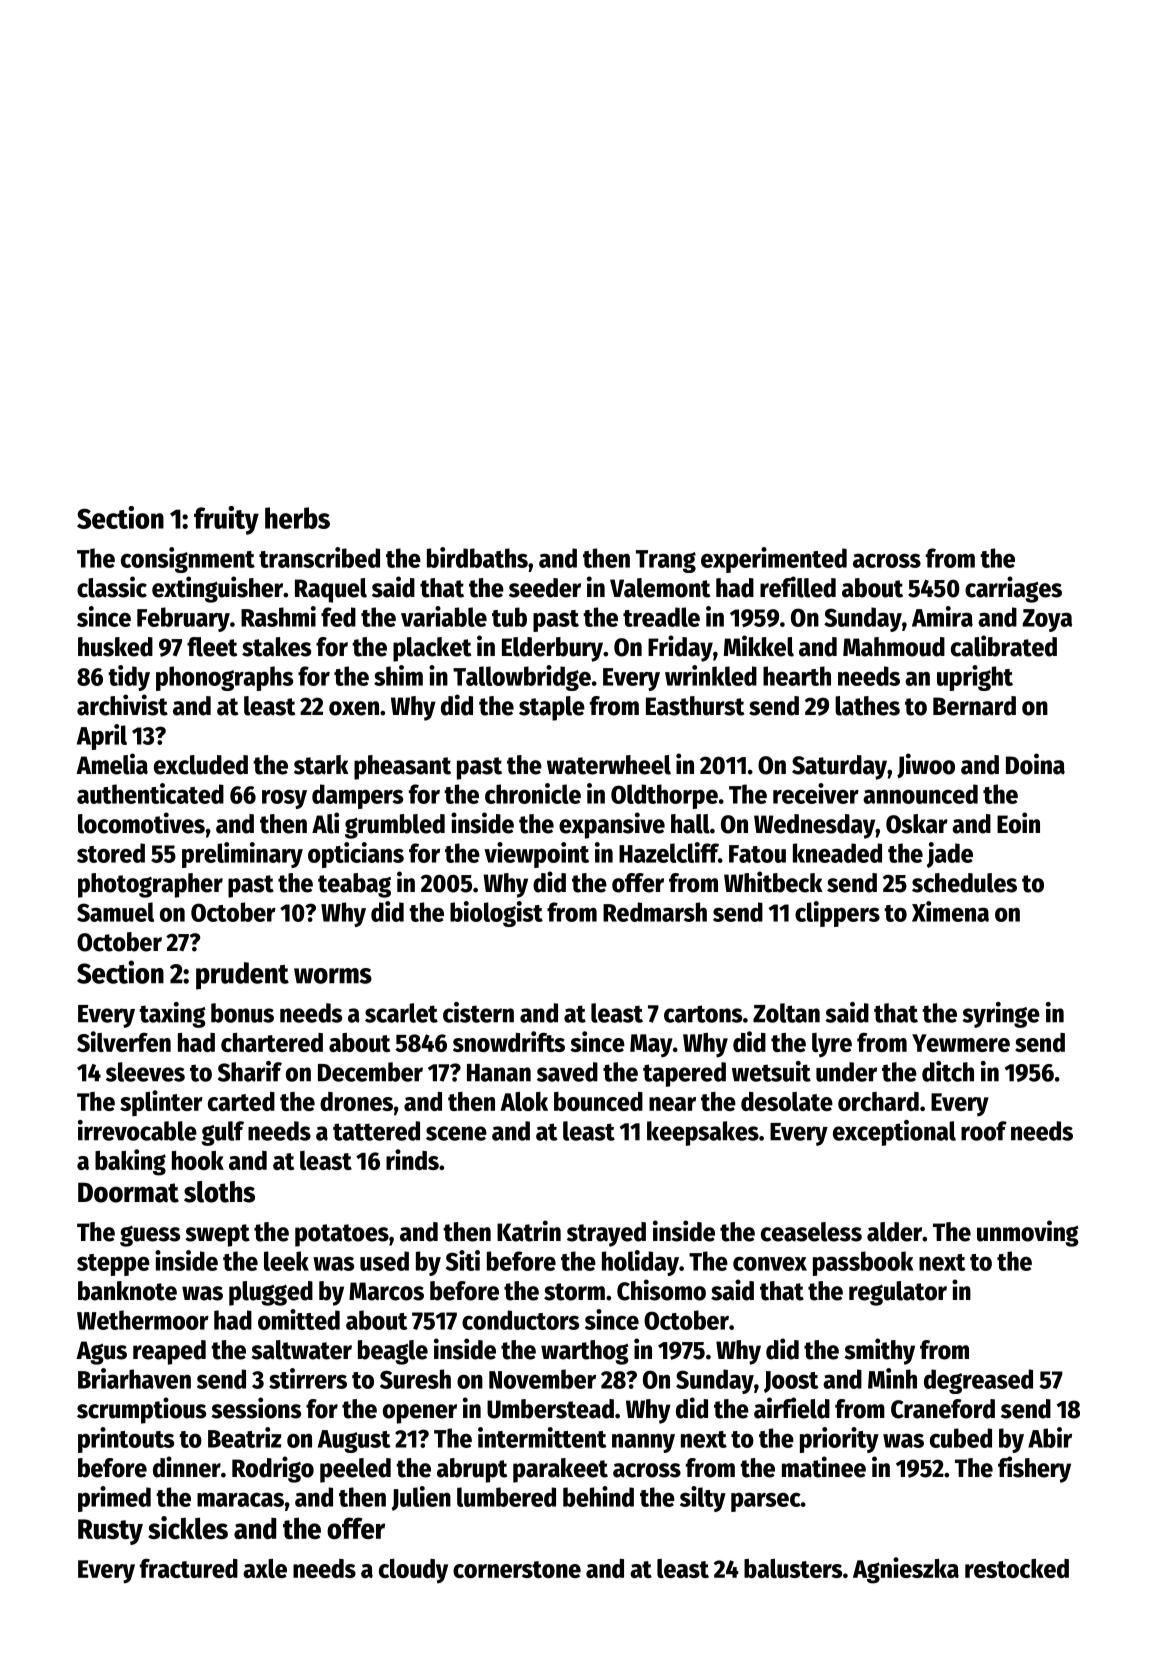 Image resolution: width=1165 pixels, height=1654 pixels. What do you see at coordinates (655, 912) in the screenshot?
I see `Redmarsh` at bounding box center [655, 912].
